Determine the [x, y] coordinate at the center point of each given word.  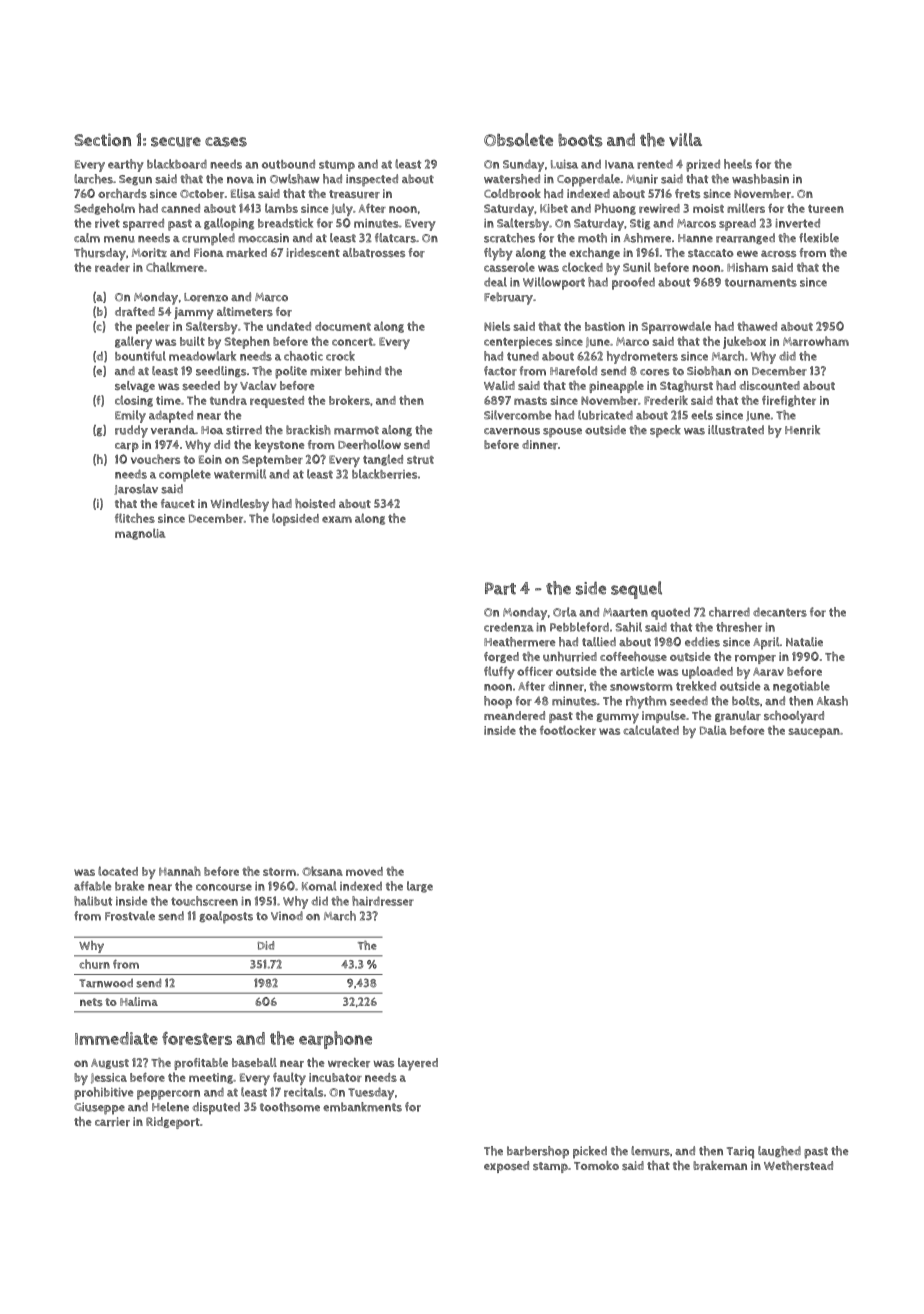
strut [420, 460]
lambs [281, 208]
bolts [746, 701]
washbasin [760, 179]
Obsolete [518, 140]
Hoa [212, 430]
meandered [514, 716]
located [118, 871]
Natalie [804, 641]
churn [94, 964]
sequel [636, 590]
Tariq [740, 1152]
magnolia [140, 534]
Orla [565, 612]
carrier [112, 1122]
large [420, 887]
